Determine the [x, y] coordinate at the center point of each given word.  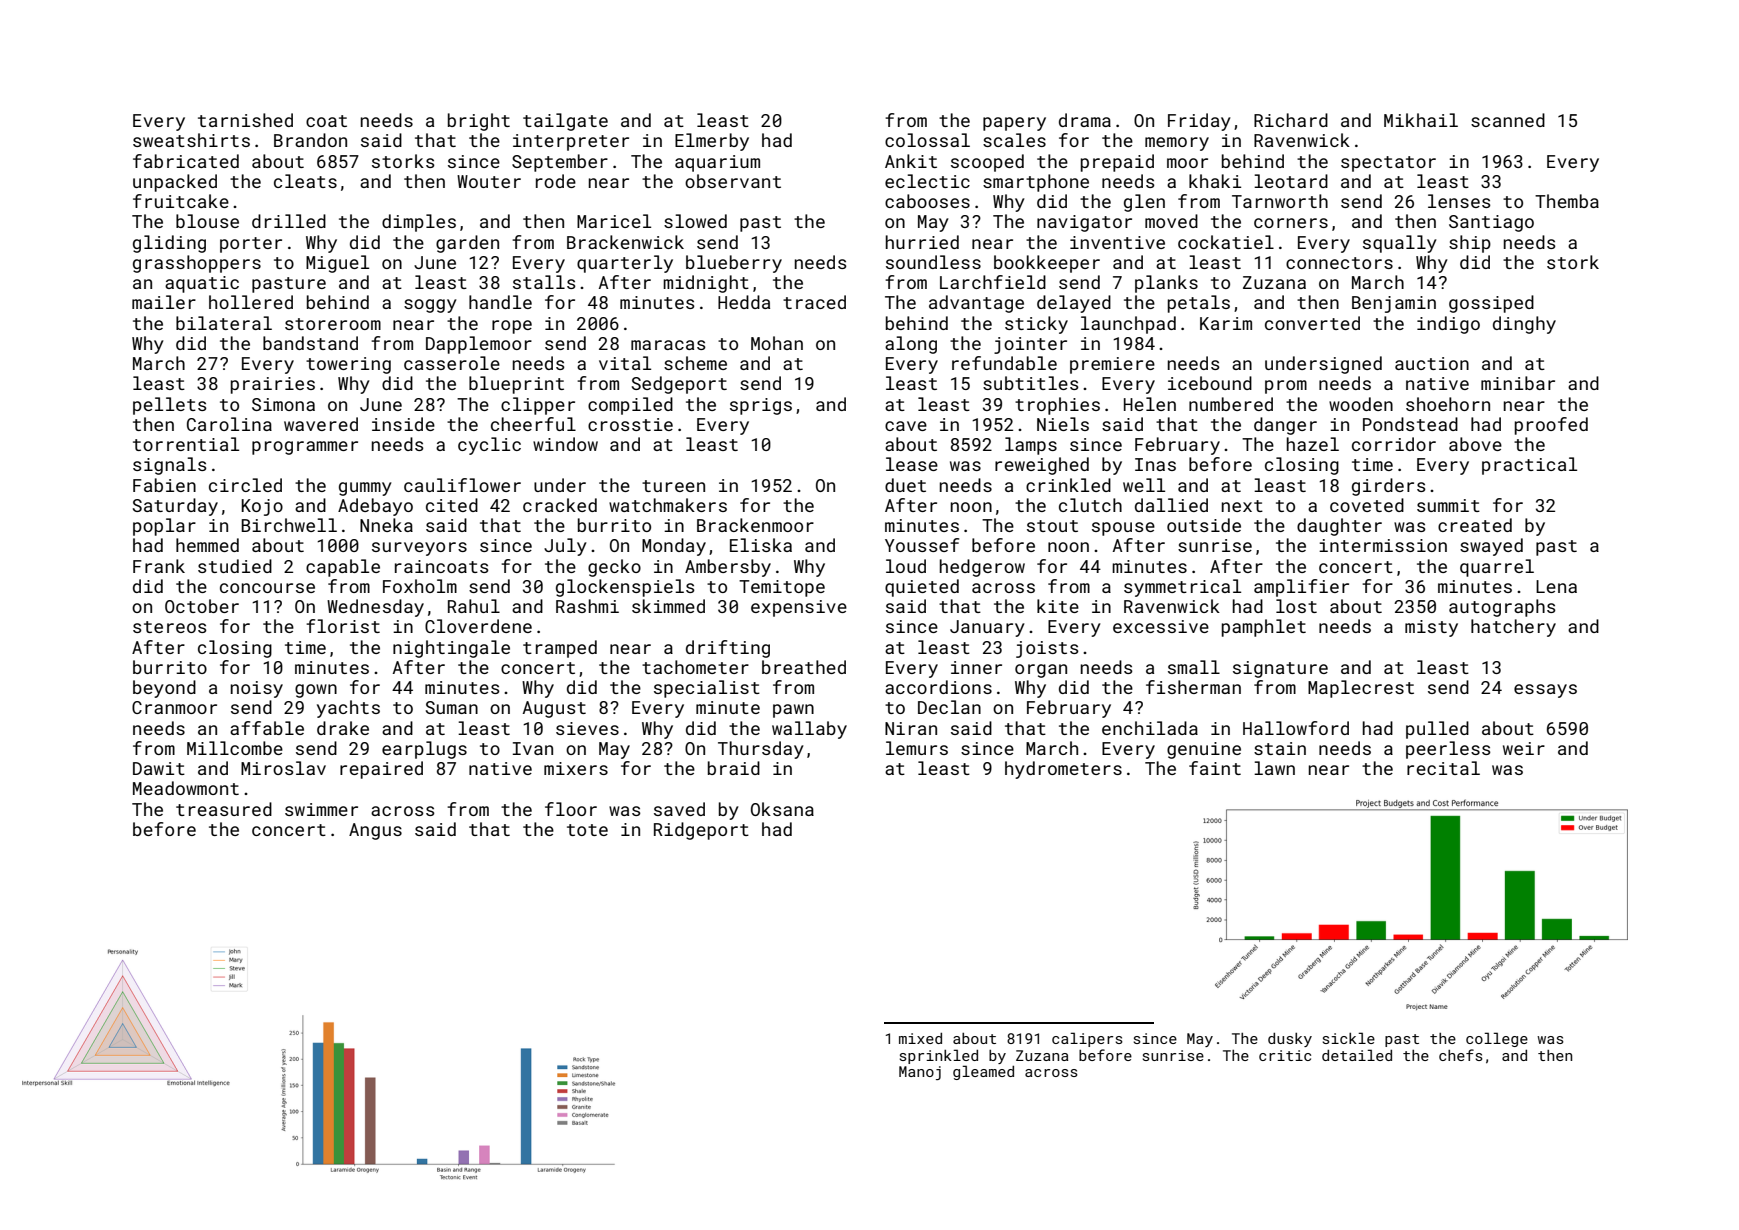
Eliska [761, 545]
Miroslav [283, 768]
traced [814, 302]
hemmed [207, 545]
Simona [283, 404]
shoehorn [1448, 404]
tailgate [565, 122]
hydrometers [1063, 770]
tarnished [245, 120]
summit [1448, 505]
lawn [1274, 768]
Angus [375, 831]
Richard [1291, 120]
